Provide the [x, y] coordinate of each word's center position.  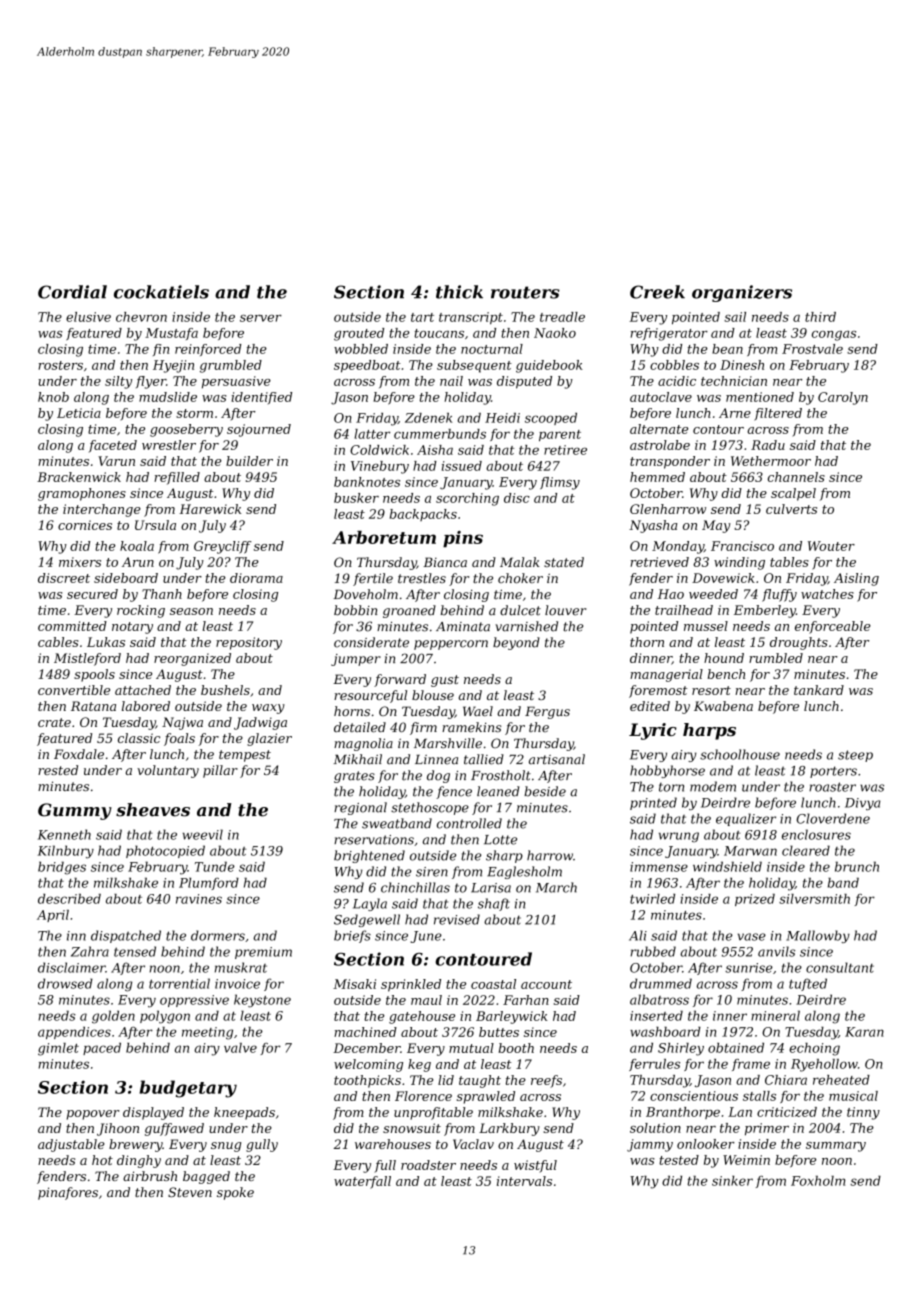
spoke [235, 1193]
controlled [469, 823]
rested [58, 770]
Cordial [72, 292]
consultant [840, 967]
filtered [778, 414]
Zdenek [428, 418]
